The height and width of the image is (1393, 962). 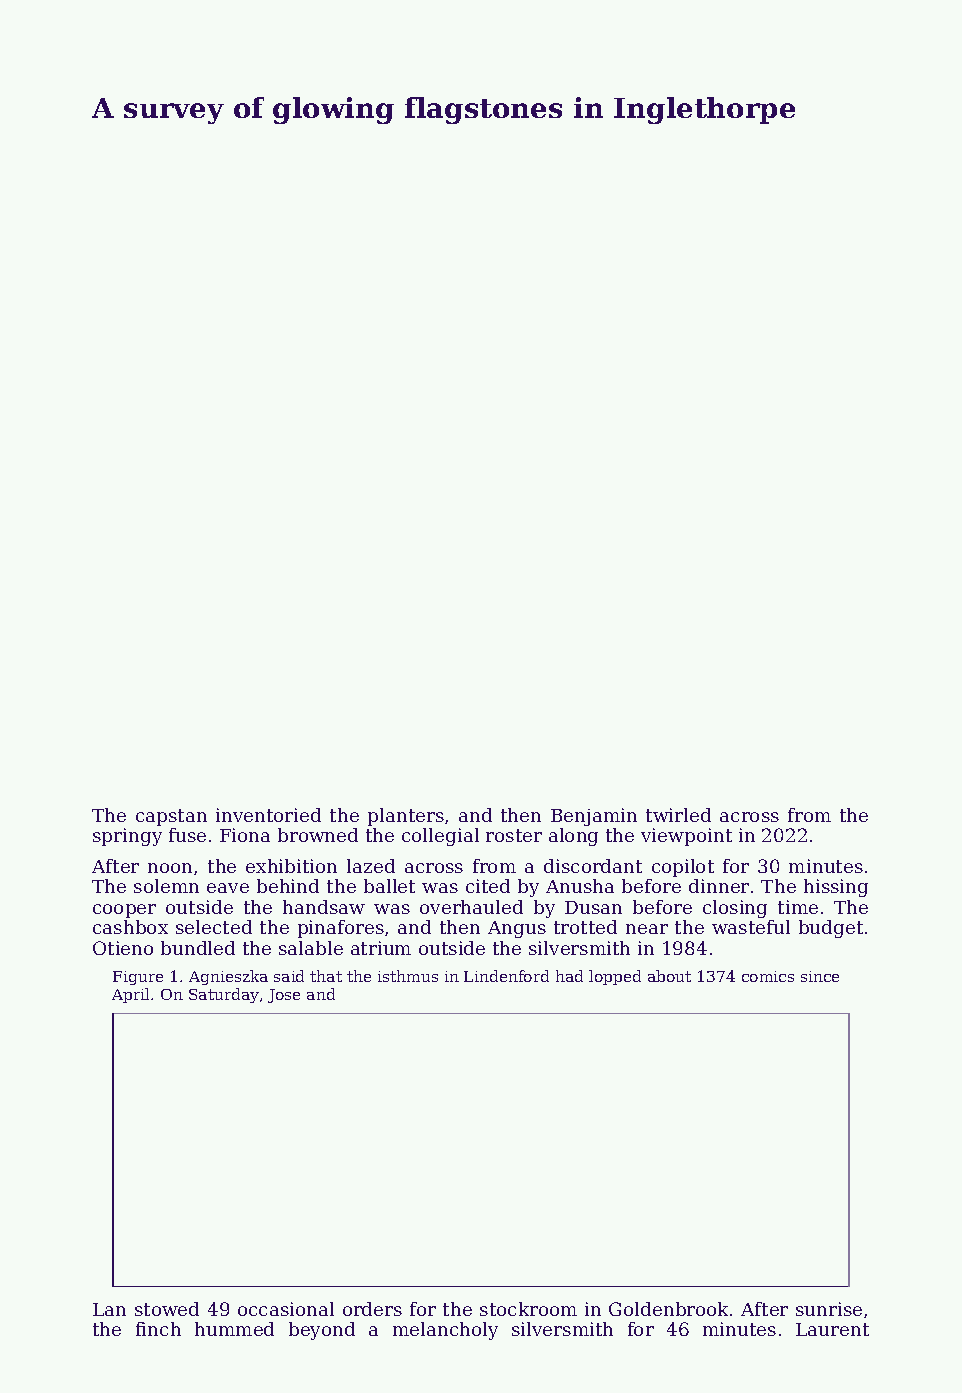 What do you see at coordinates (284, 996) in the image?
I see `Jose` at bounding box center [284, 996].
